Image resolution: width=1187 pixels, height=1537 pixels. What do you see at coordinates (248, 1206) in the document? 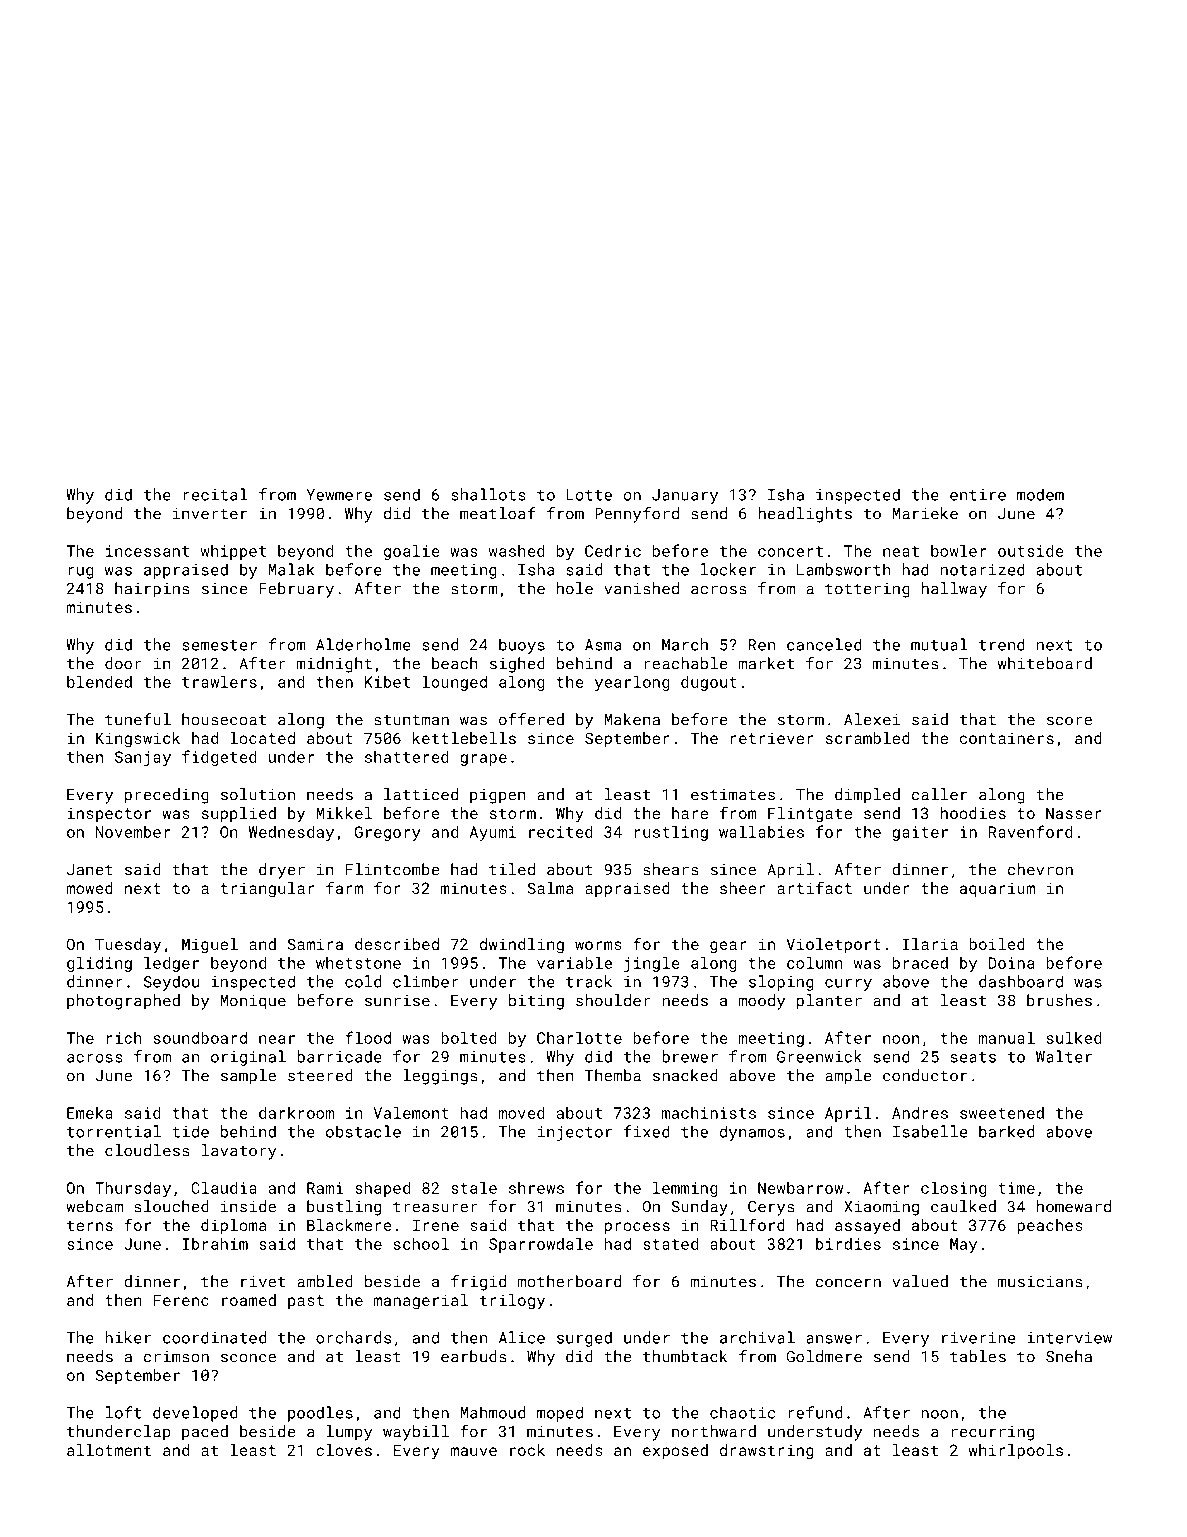
I see `inside` at bounding box center [248, 1206].
